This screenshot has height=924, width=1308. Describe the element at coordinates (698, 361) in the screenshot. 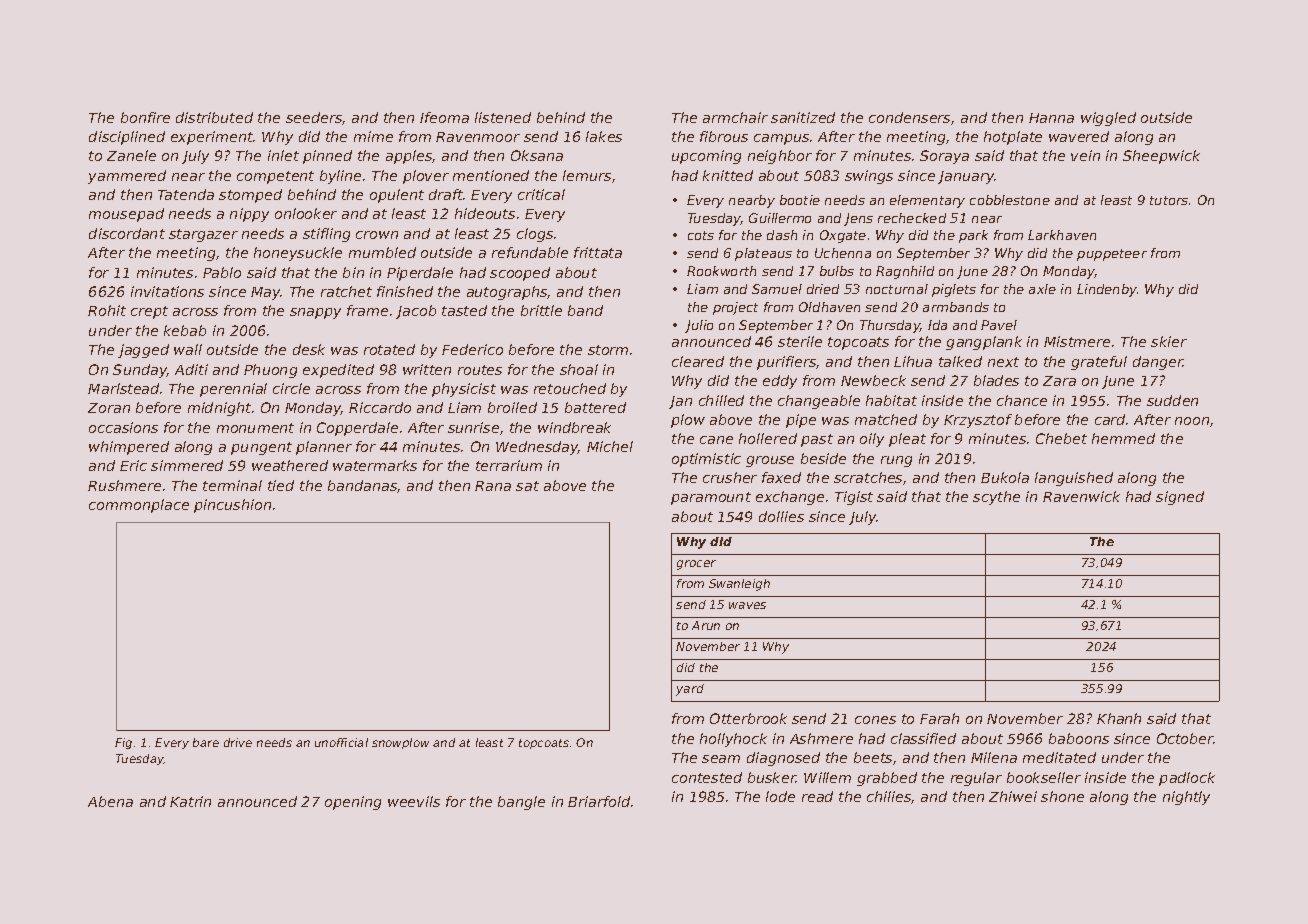

I see `cleared` at that location.
